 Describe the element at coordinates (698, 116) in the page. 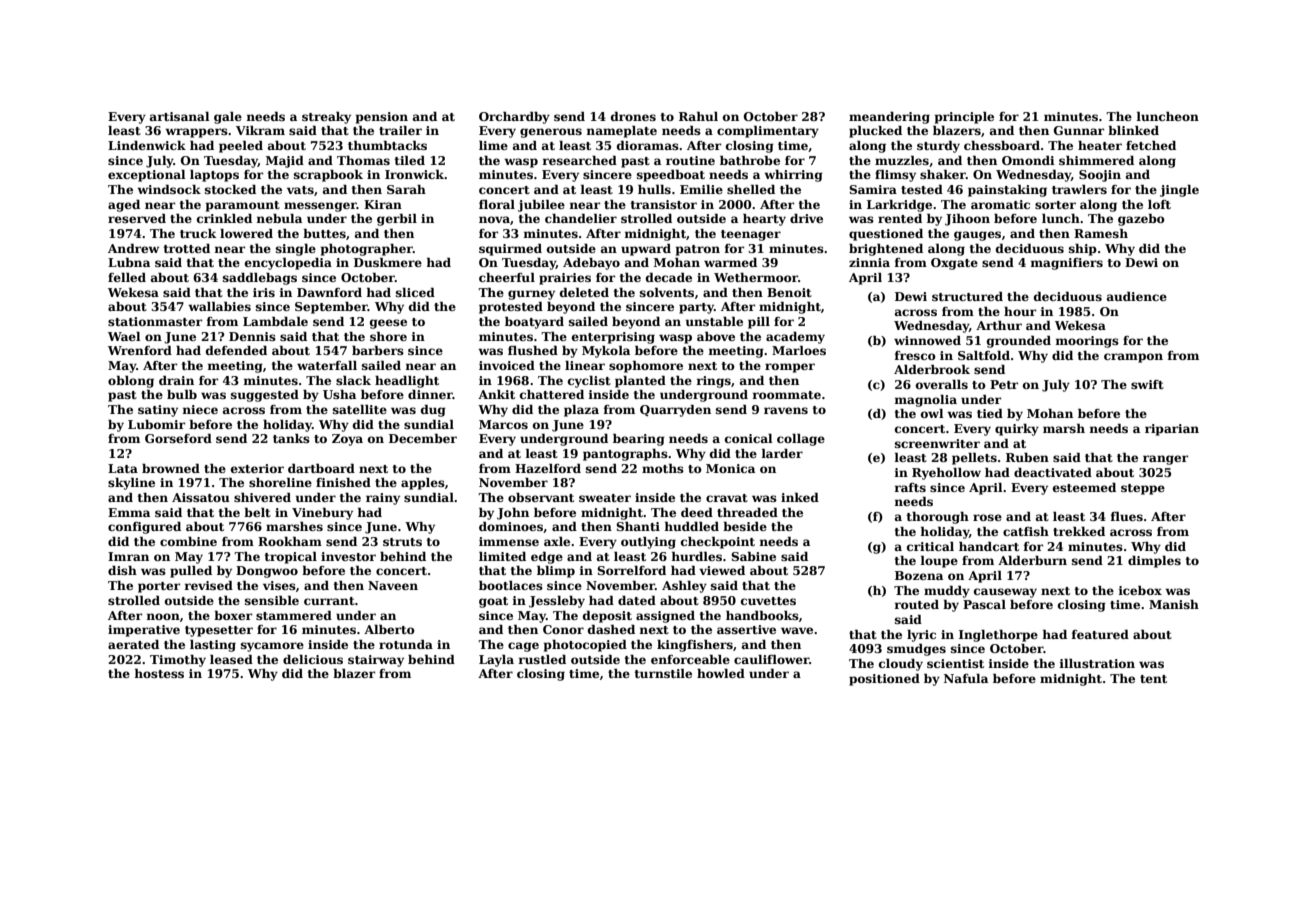

I see `Rahul` at that location.
